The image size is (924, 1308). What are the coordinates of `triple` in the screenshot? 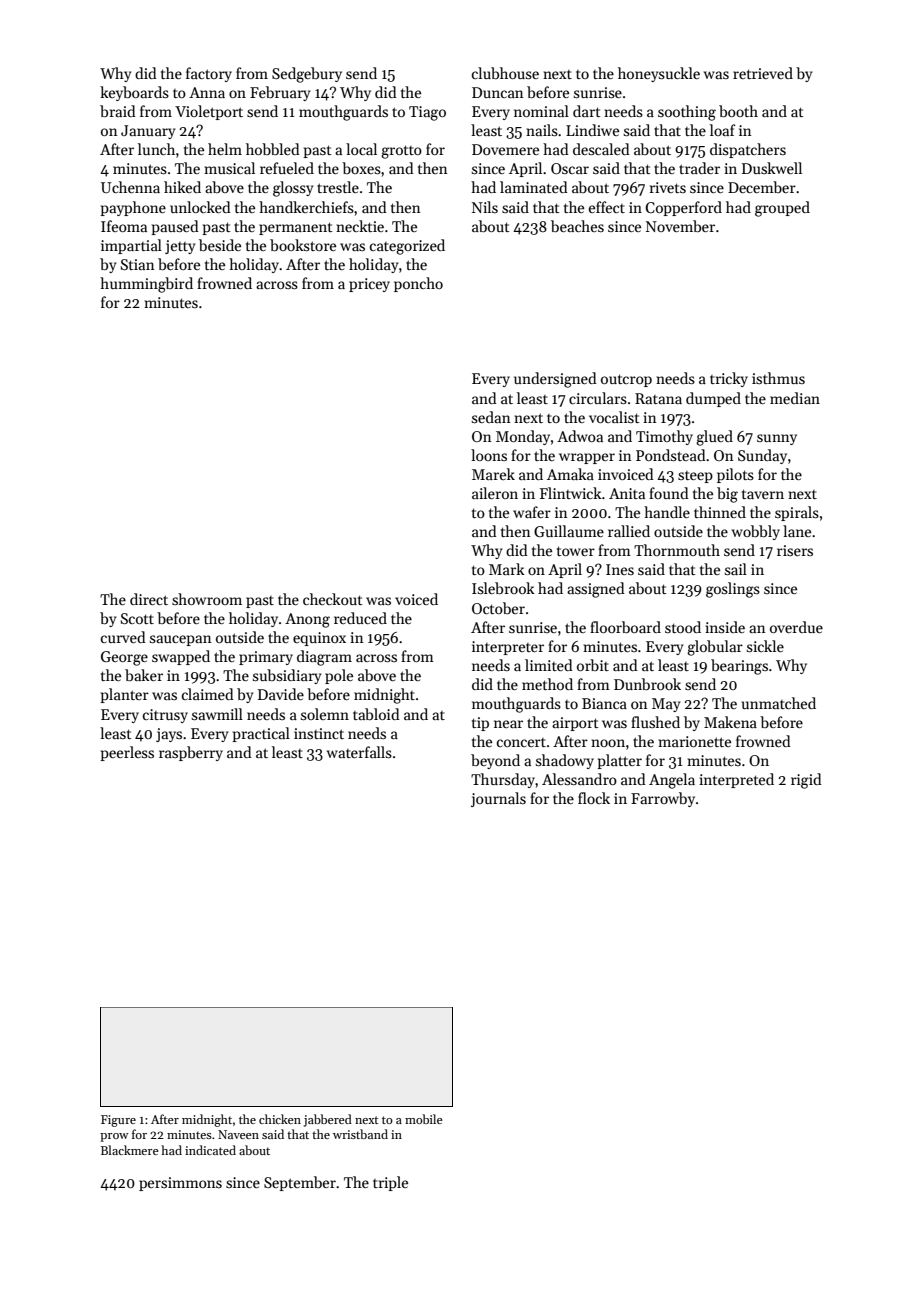 It's located at (390, 1183).
